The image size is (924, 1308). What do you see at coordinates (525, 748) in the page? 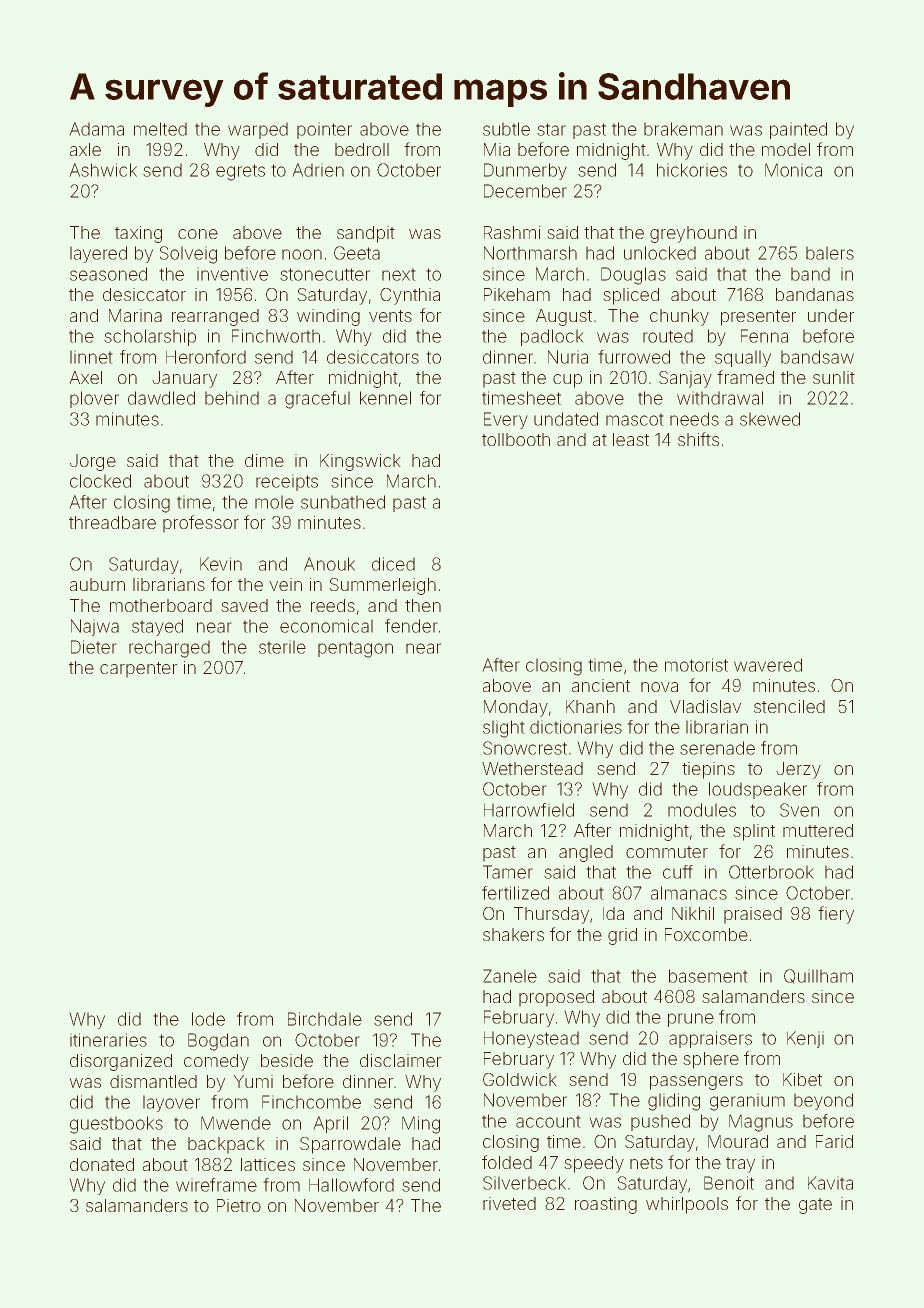
I see `Snowcrest` at bounding box center [525, 748].
